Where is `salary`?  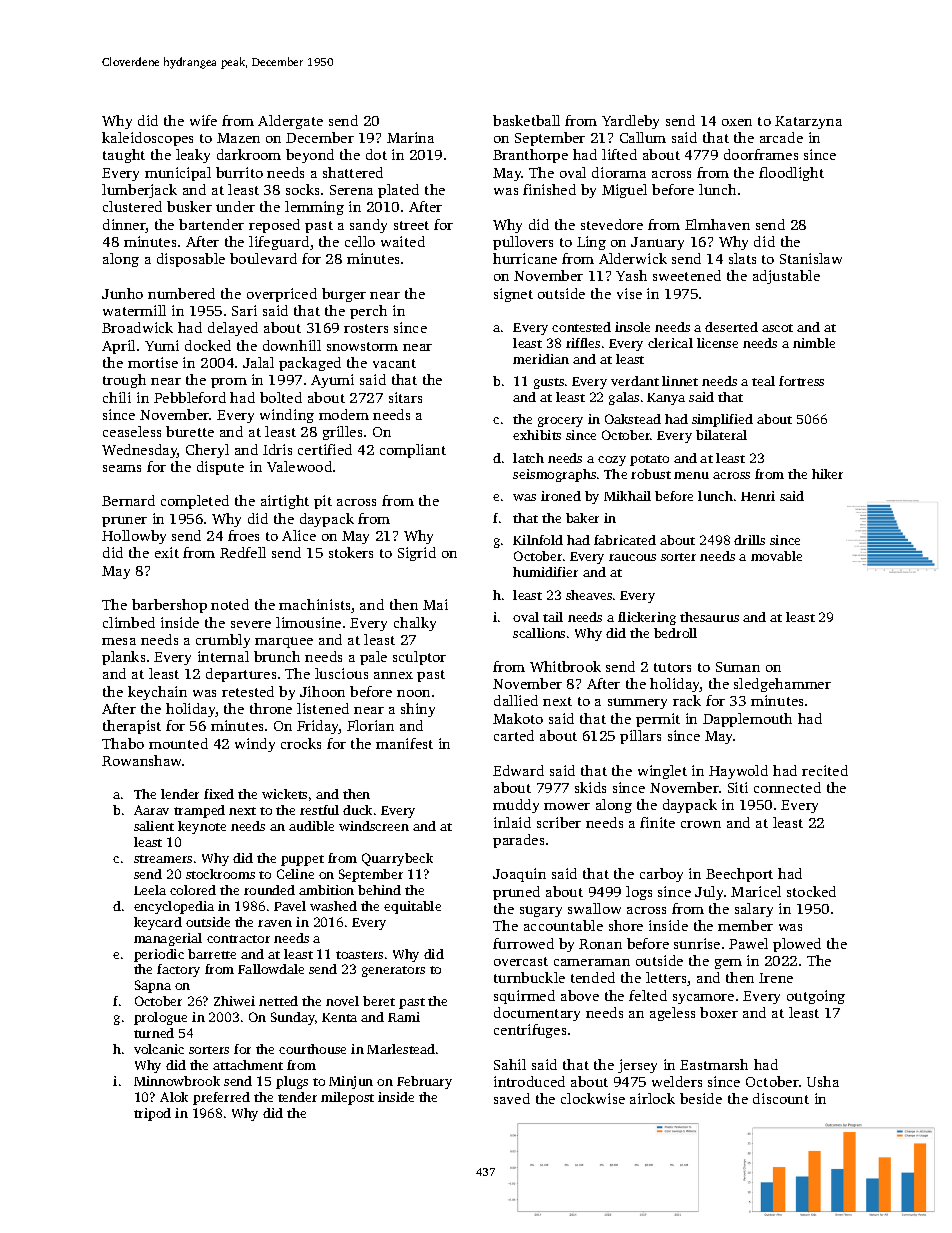 salary is located at coordinates (754, 910).
